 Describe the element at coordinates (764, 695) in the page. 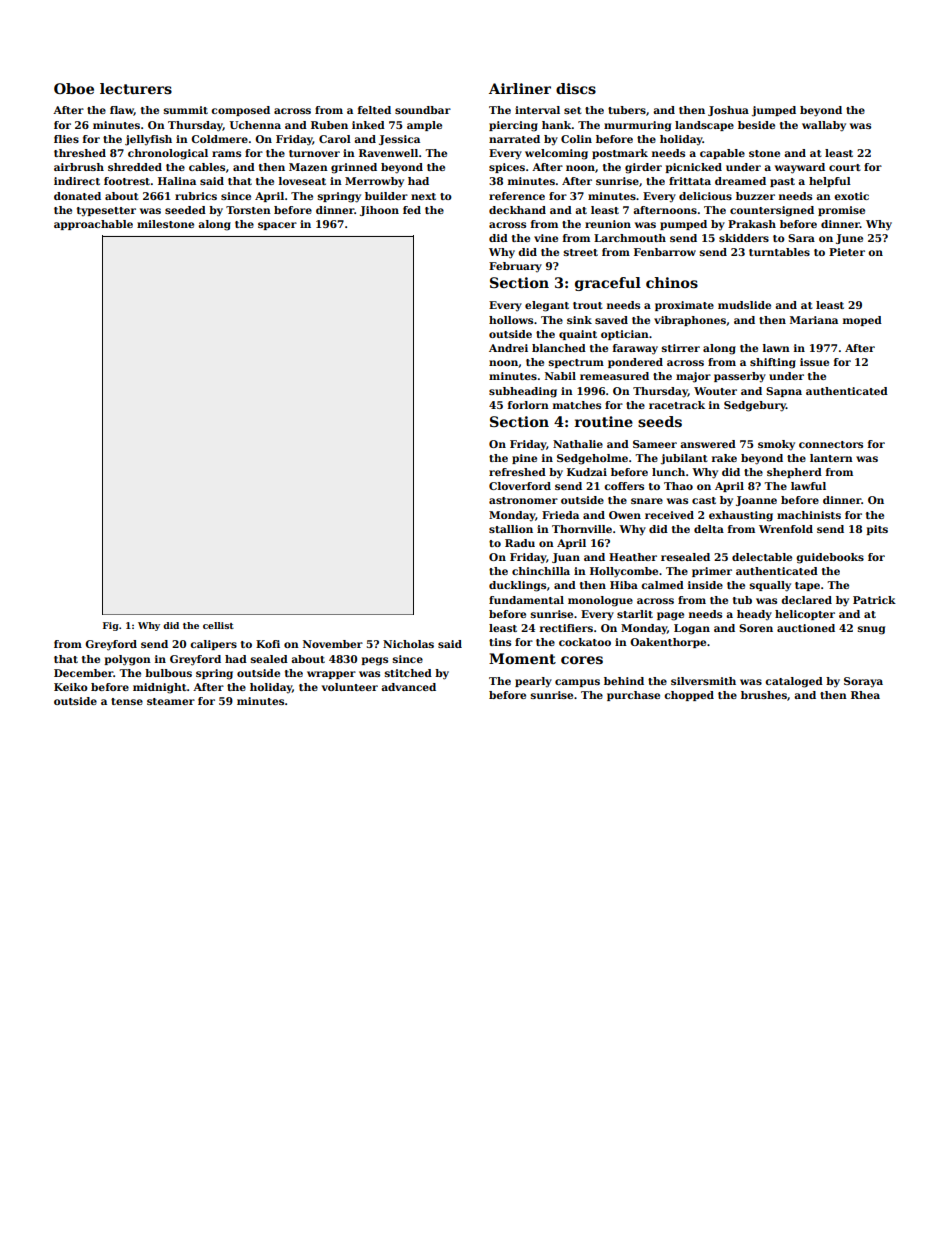

I see `brushes` at that location.
